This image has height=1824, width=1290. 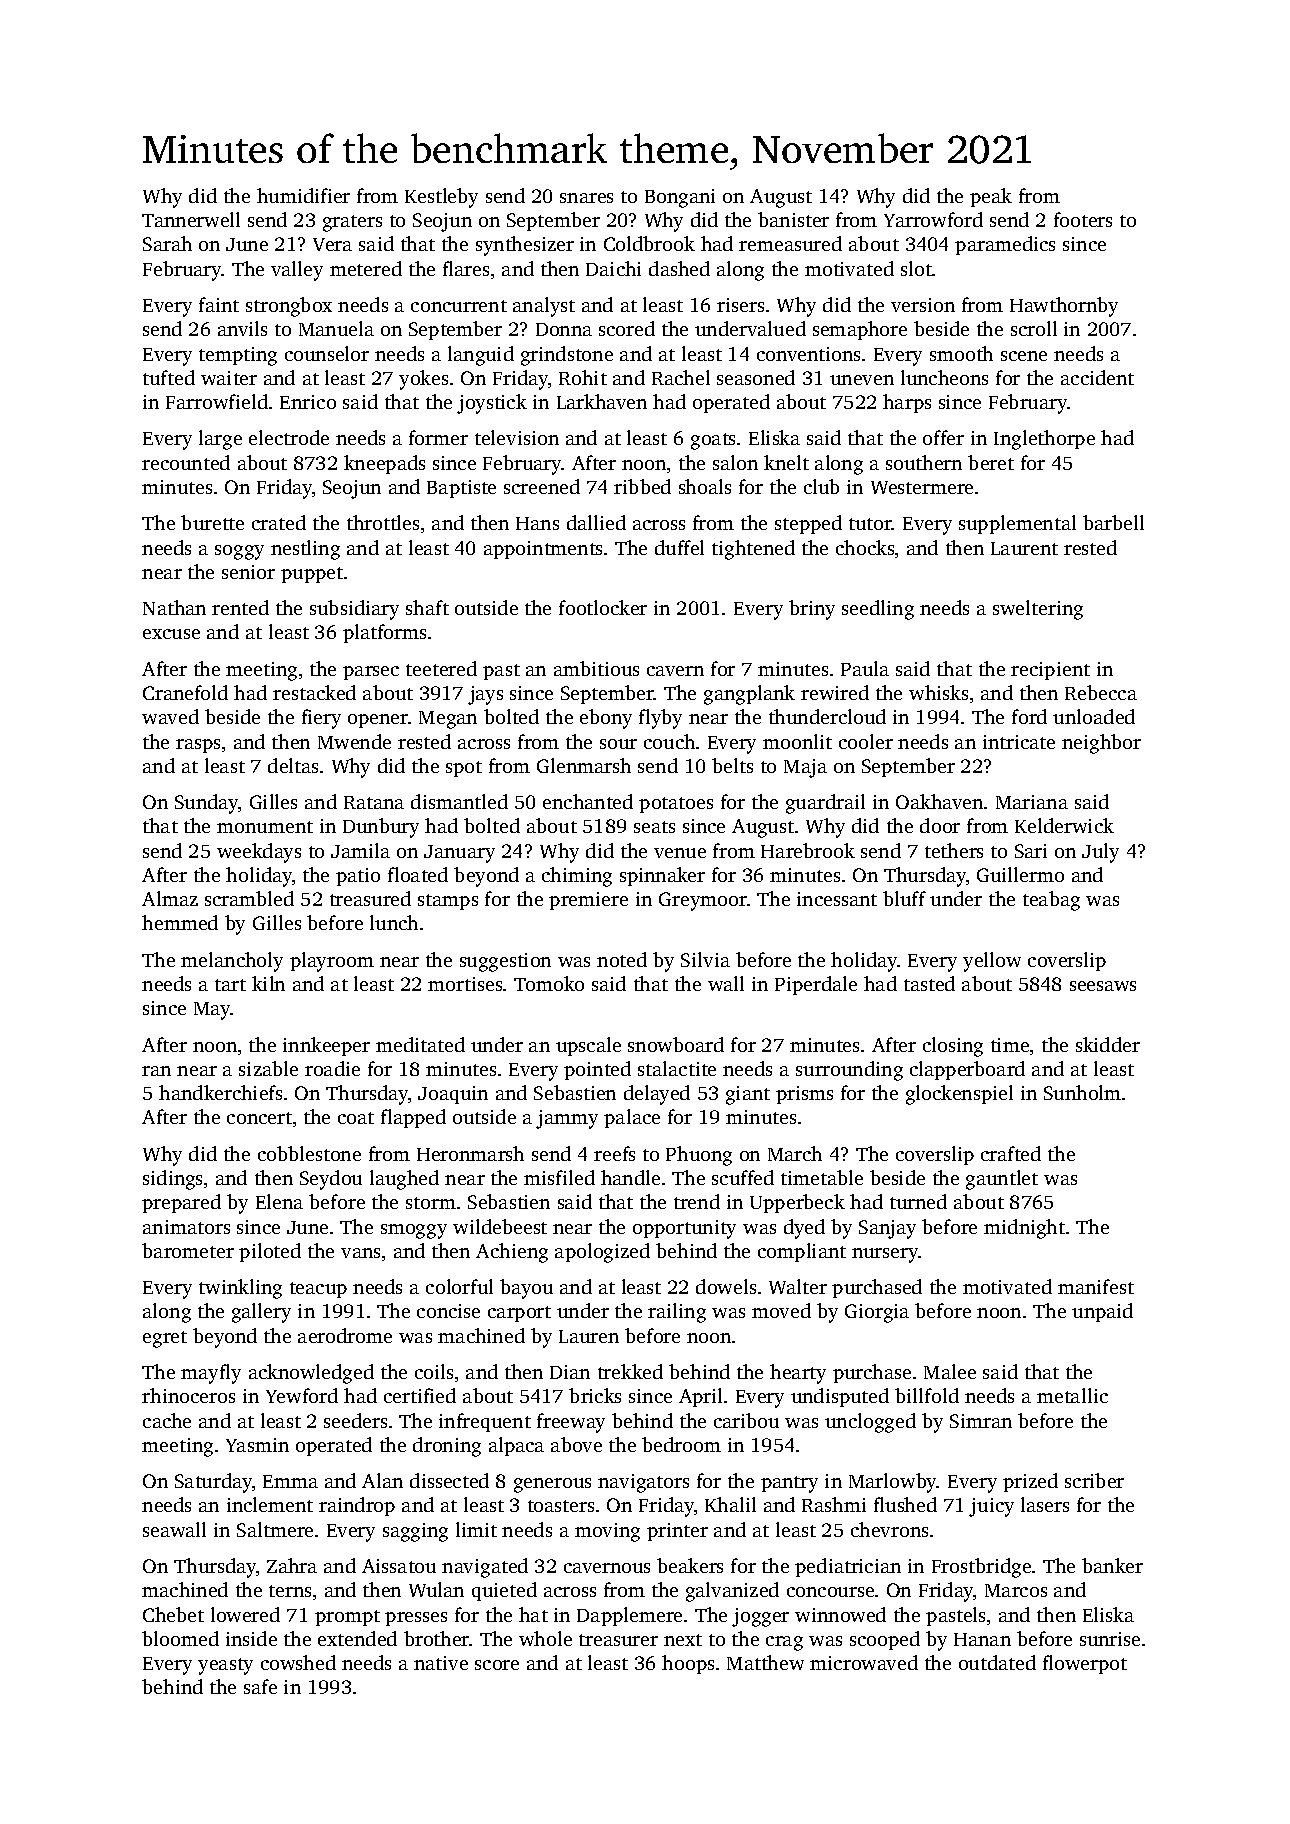 What do you see at coordinates (893, 1483) in the image?
I see `Marlowby` at bounding box center [893, 1483].
